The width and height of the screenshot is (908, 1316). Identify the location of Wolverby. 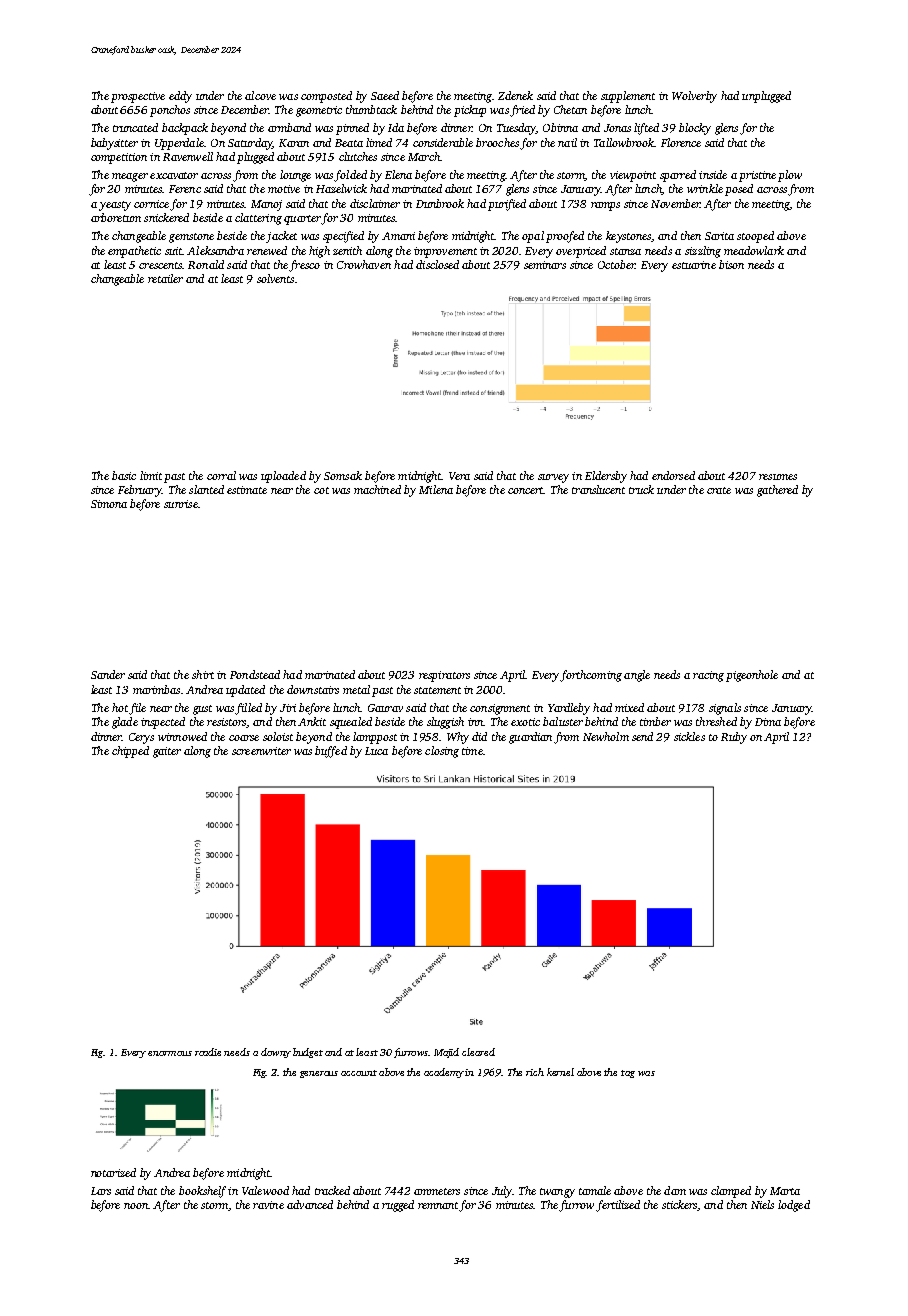
(694, 97).
